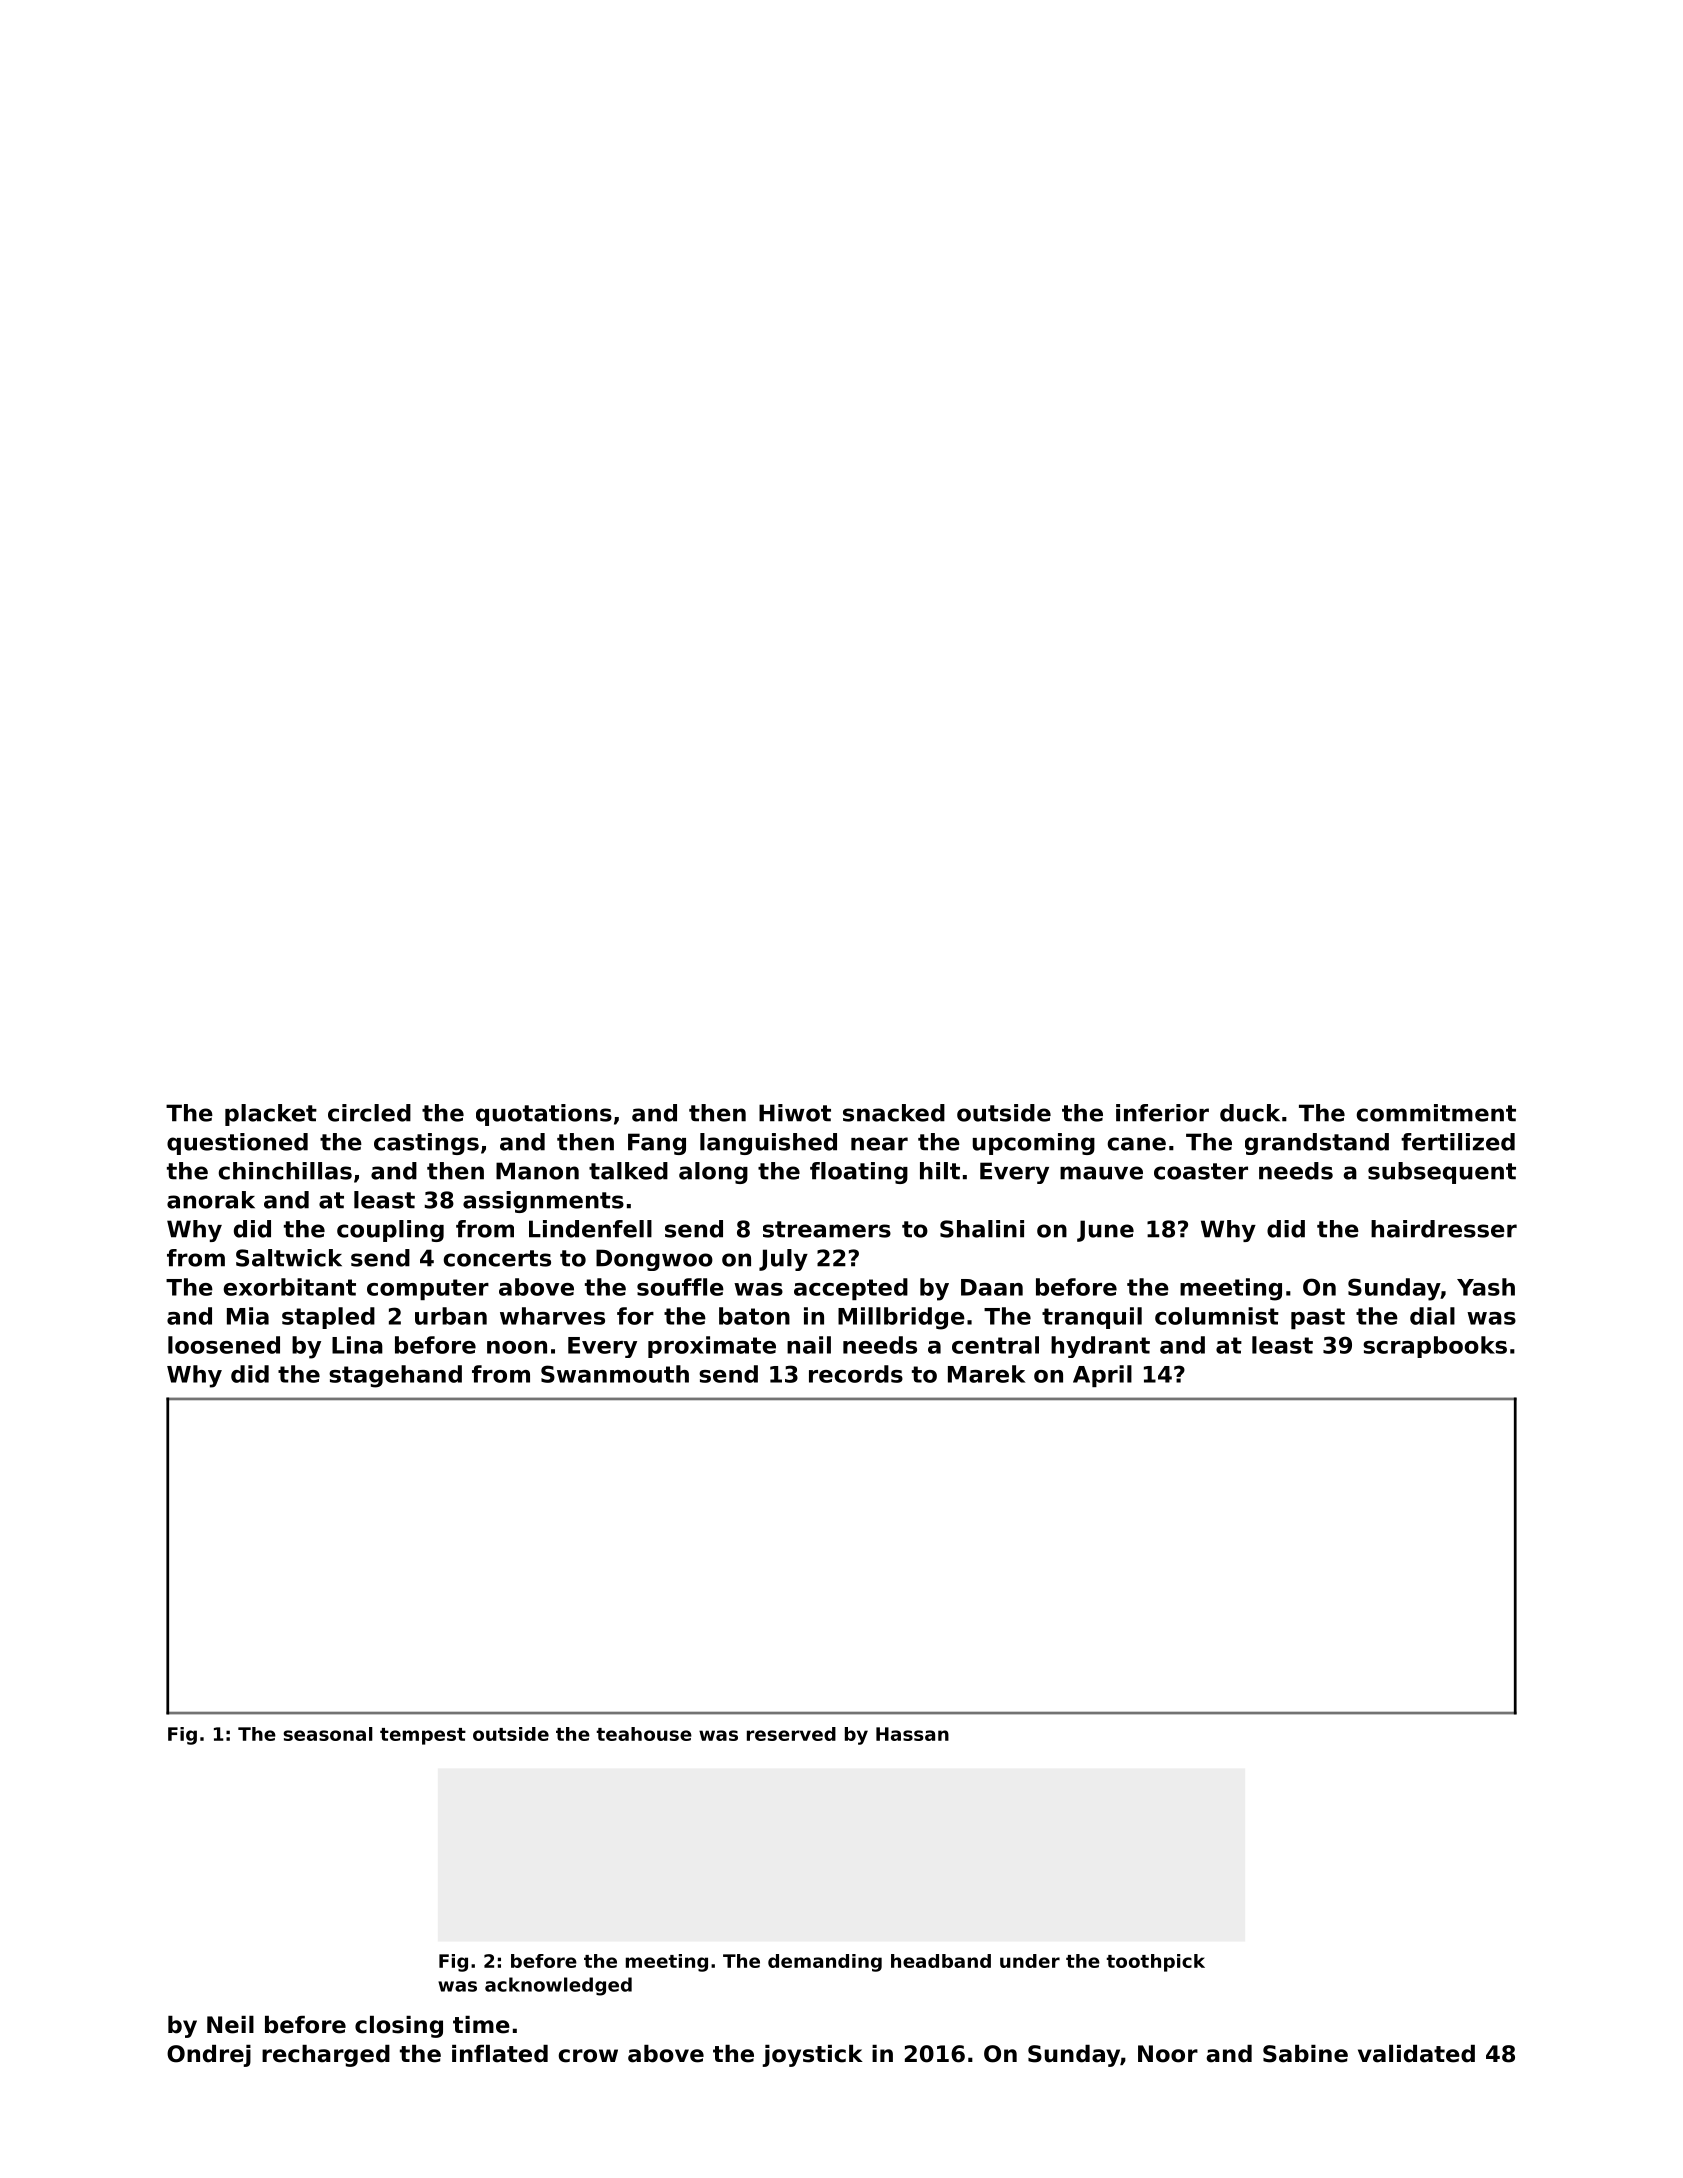 Image resolution: width=1683 pixels, height=2178 pixels. What do you see at coordinates (1102, 1376) in the screenshot?
I see `April` at bounding box center [1102, 1376].
